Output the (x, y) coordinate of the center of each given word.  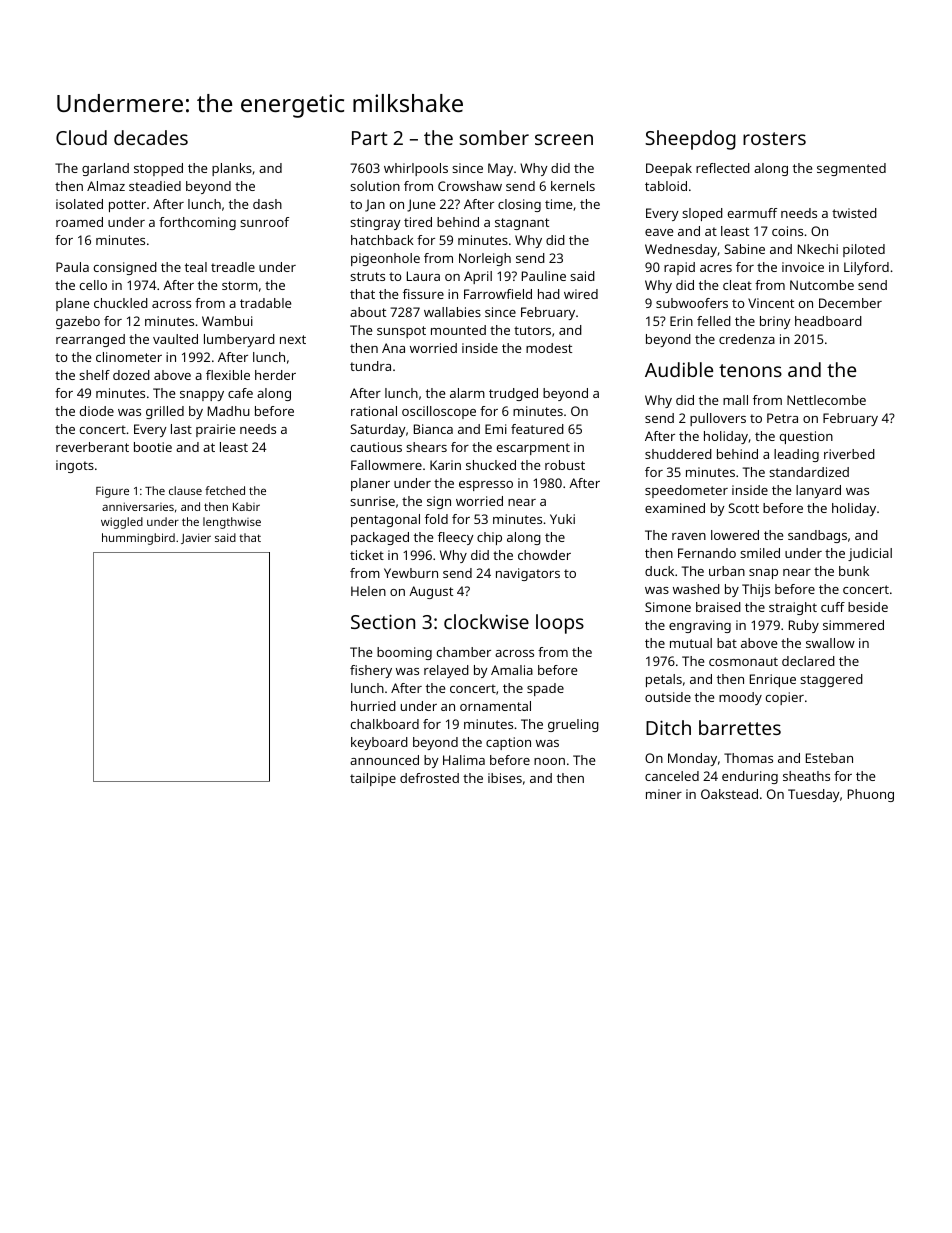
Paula (72, 267)
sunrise (372, 501)
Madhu (229, 411)
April (478, 277)
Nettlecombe (826, 400)
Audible (679, 369)
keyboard (379, 743)
